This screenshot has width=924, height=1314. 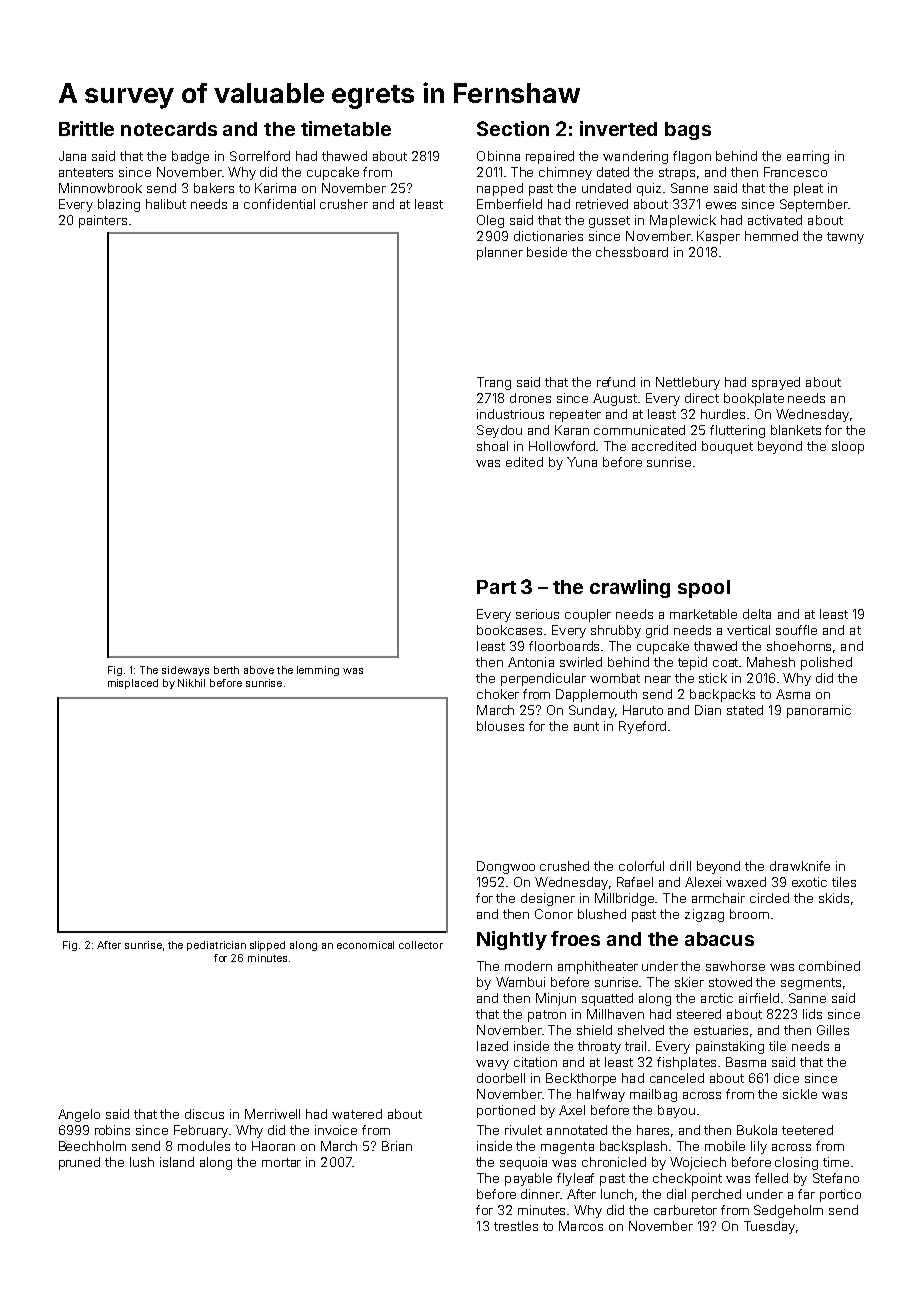 What do you see at coordinates (718, 237) in the screenshot?
I see `Kasper` at bounding box center [718, 237].
